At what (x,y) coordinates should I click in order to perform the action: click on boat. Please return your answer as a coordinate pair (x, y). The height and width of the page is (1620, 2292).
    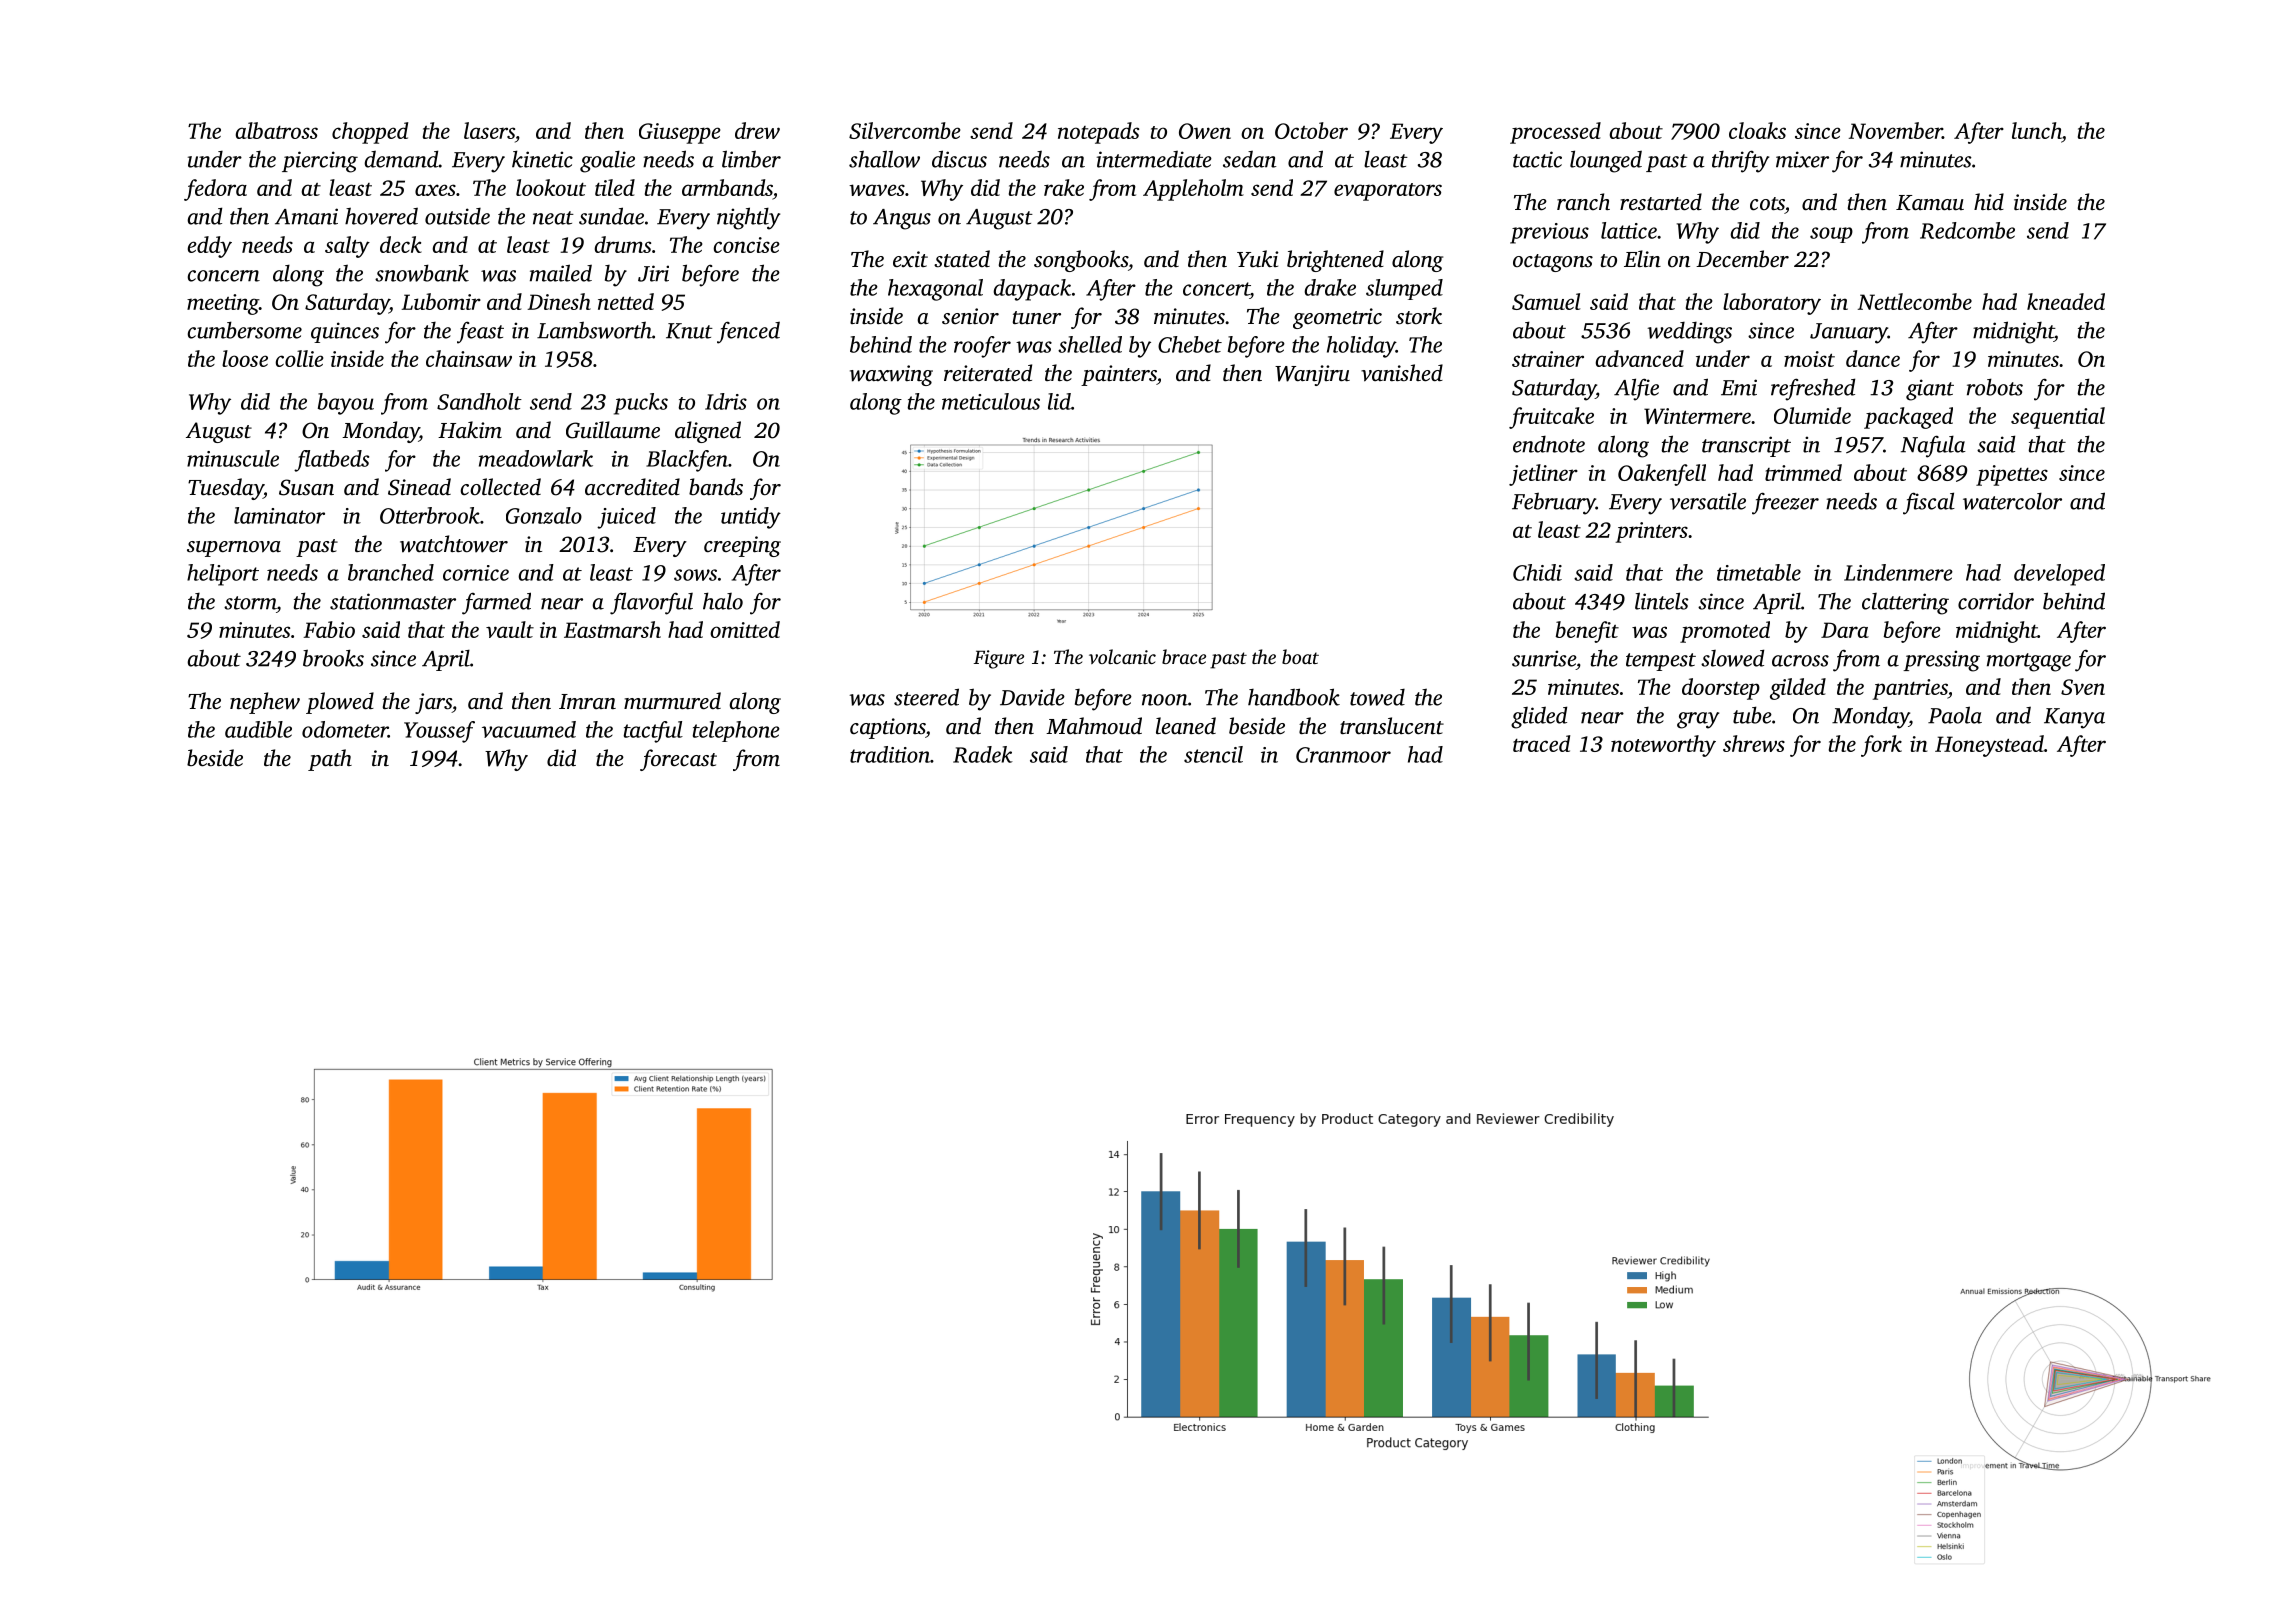
    Looking at the image, I should click on (1300, 656).
